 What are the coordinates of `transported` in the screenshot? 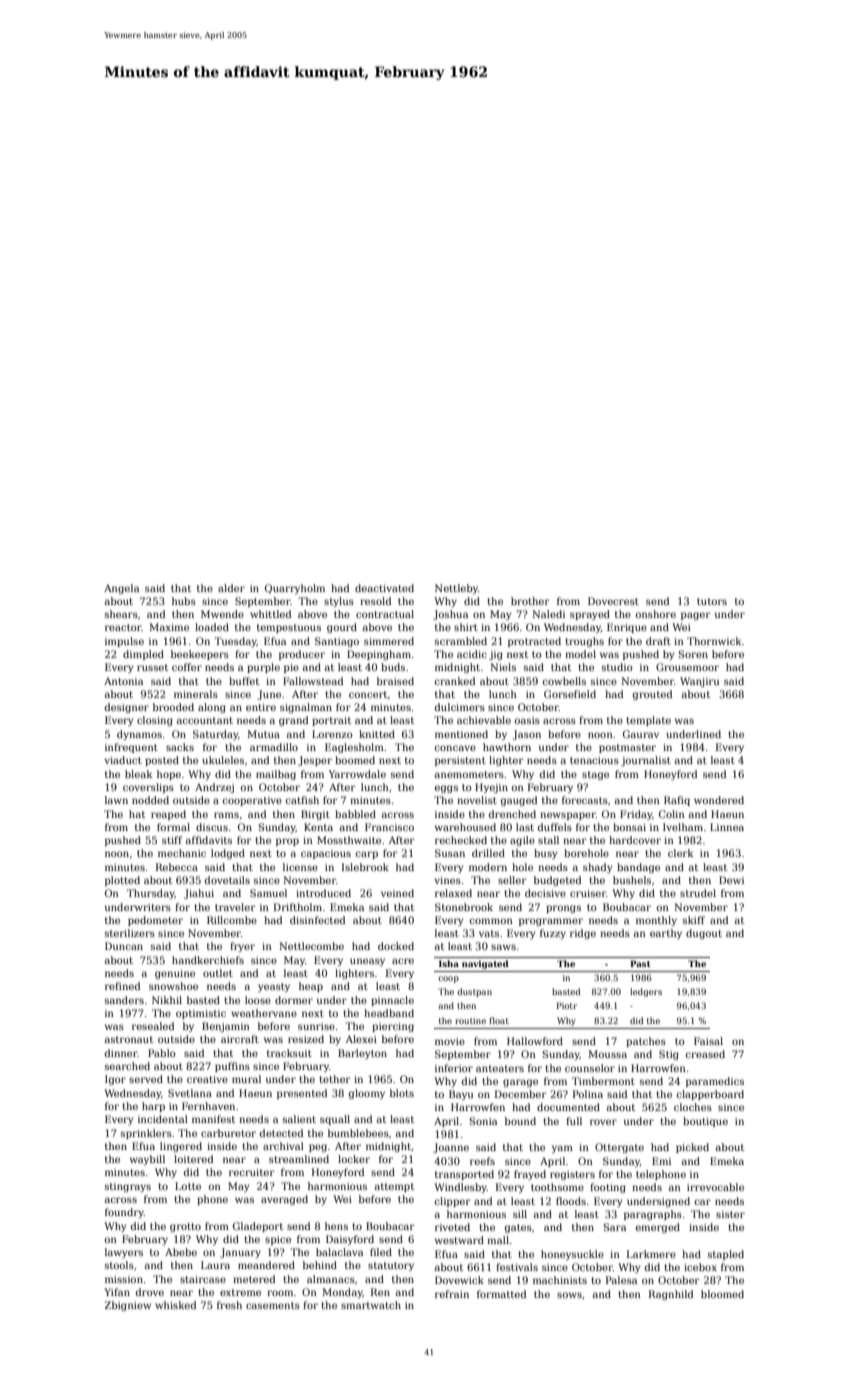 It's located at (464, 1175).
